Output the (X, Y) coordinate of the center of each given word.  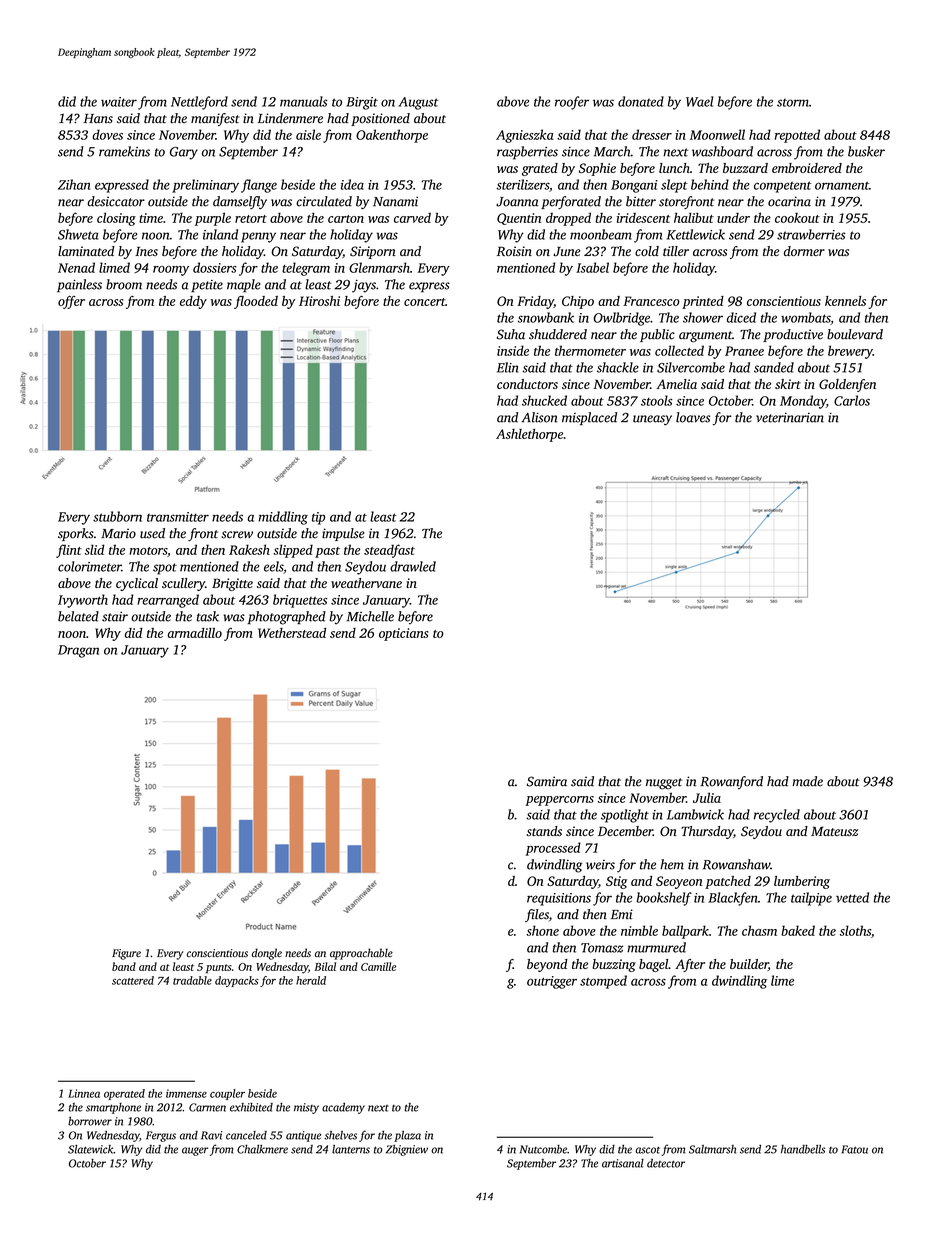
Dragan (78, 651)
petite (207, 286)
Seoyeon (679, 882)
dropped (568, 219)
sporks (76, 534)
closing (116, 219)
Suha (511, 334)
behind (710, 184)
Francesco (651, 301)
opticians (404, 634)
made (807, 781)
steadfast (389, 551)
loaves (693, 417)
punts (219, 969)
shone (542, 930)
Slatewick (91, 1149)
